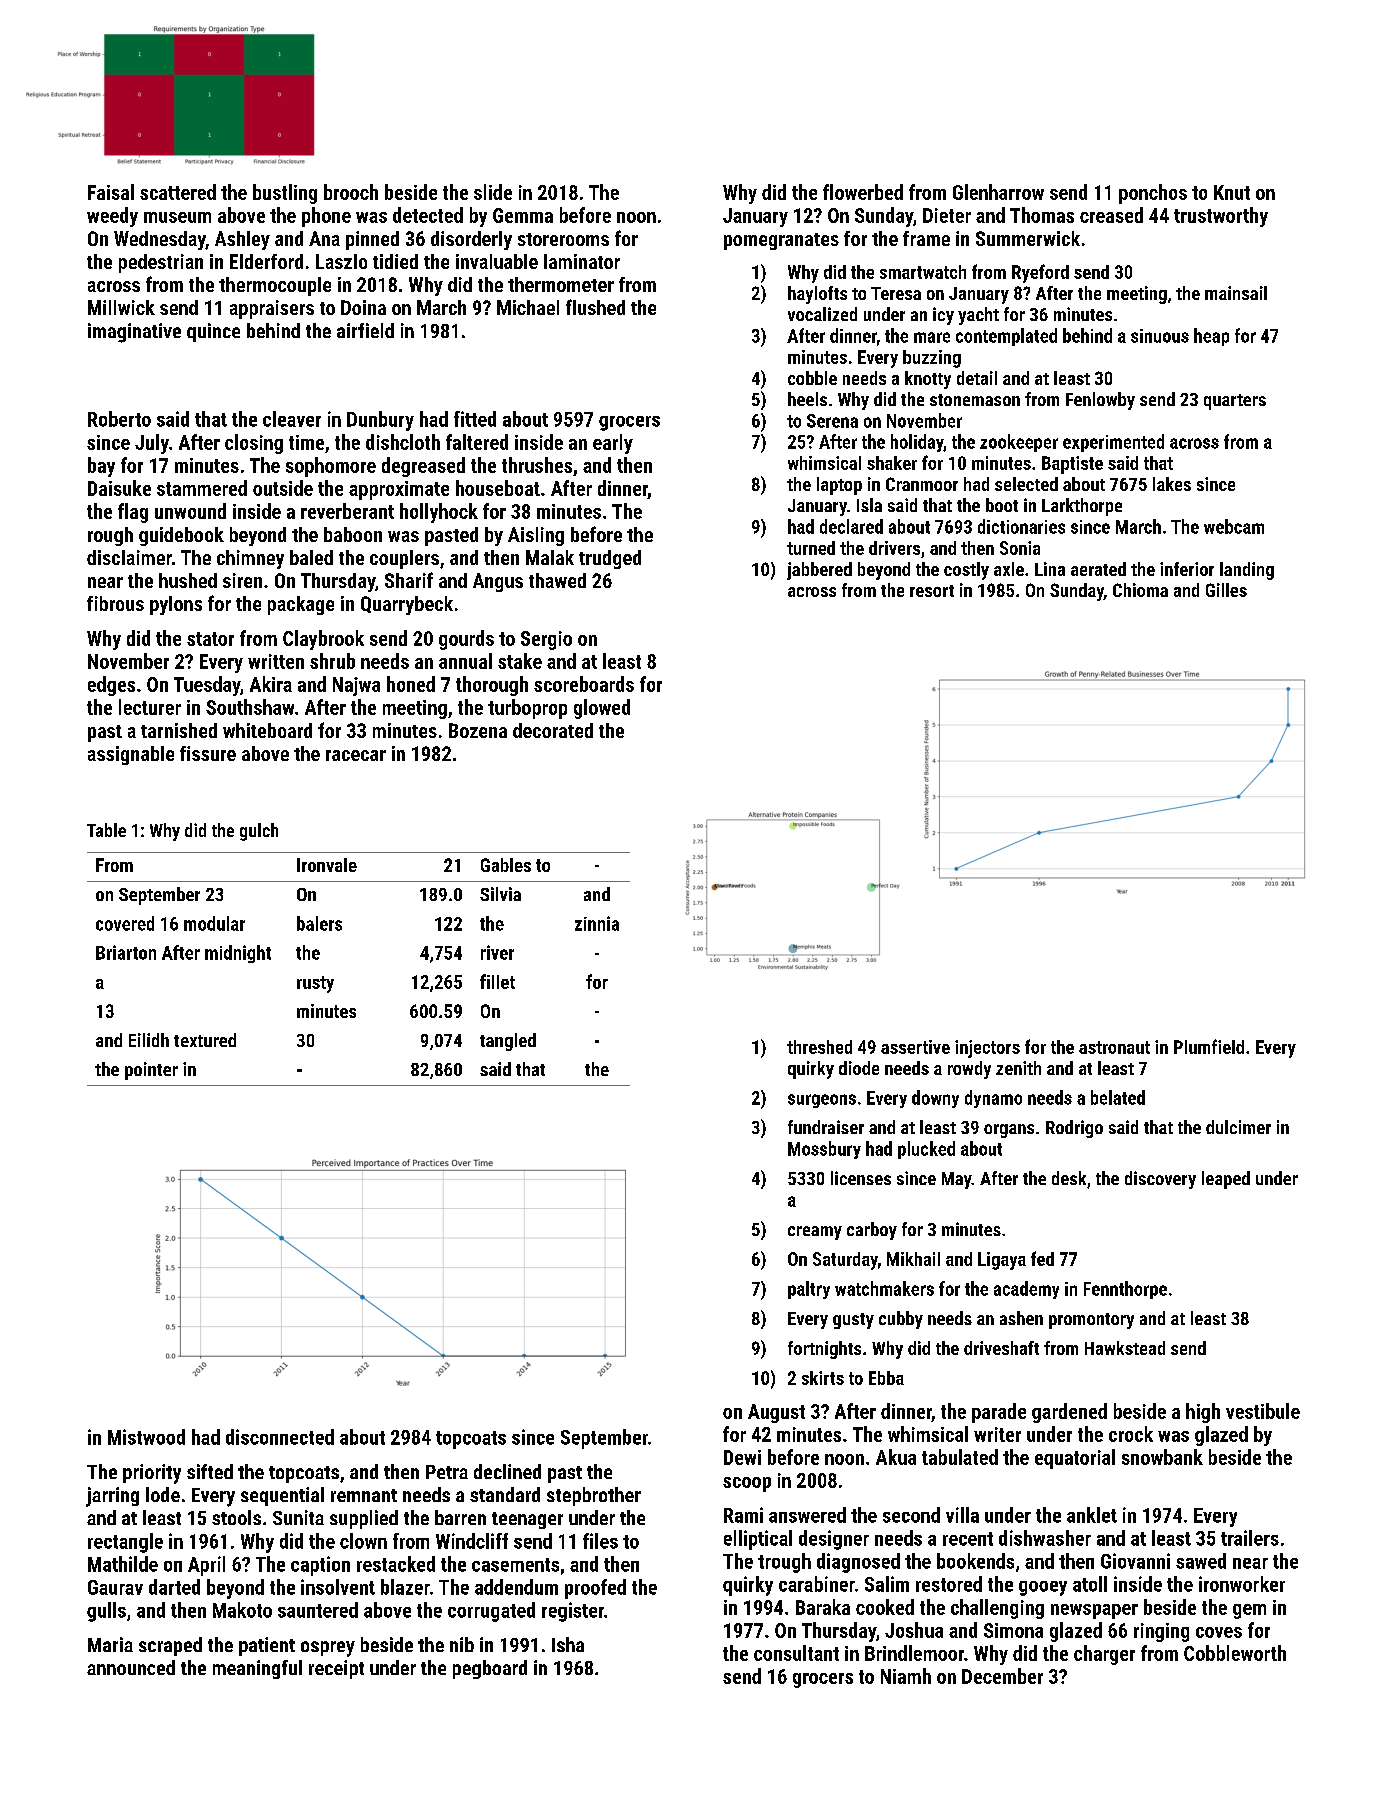 The image size is (1388, 1796). I want to click on Mossbury, so click(824, 1150).
